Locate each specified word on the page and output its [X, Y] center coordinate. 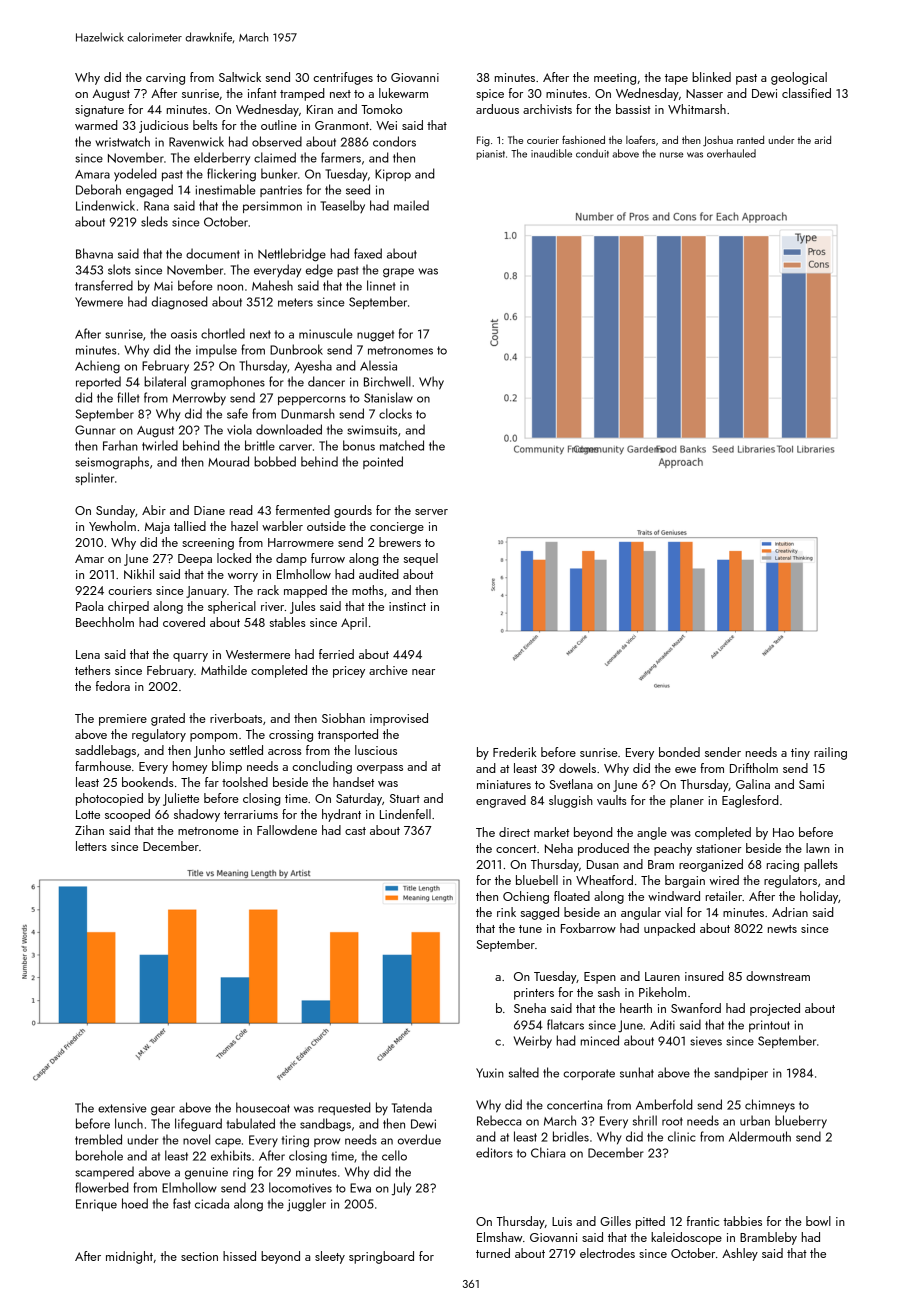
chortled [223, 333]
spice [490, 95]
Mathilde [224, 670]
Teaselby [342, 206]
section [199, 1256]
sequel [421, 559]
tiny [800, 754]
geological [799, 78]
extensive [122, 1108]
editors [494, 1152]
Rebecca [499, 1120]
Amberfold [664, 1104]
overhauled [731, 153]
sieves [706, 1041]
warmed [96, 125]
